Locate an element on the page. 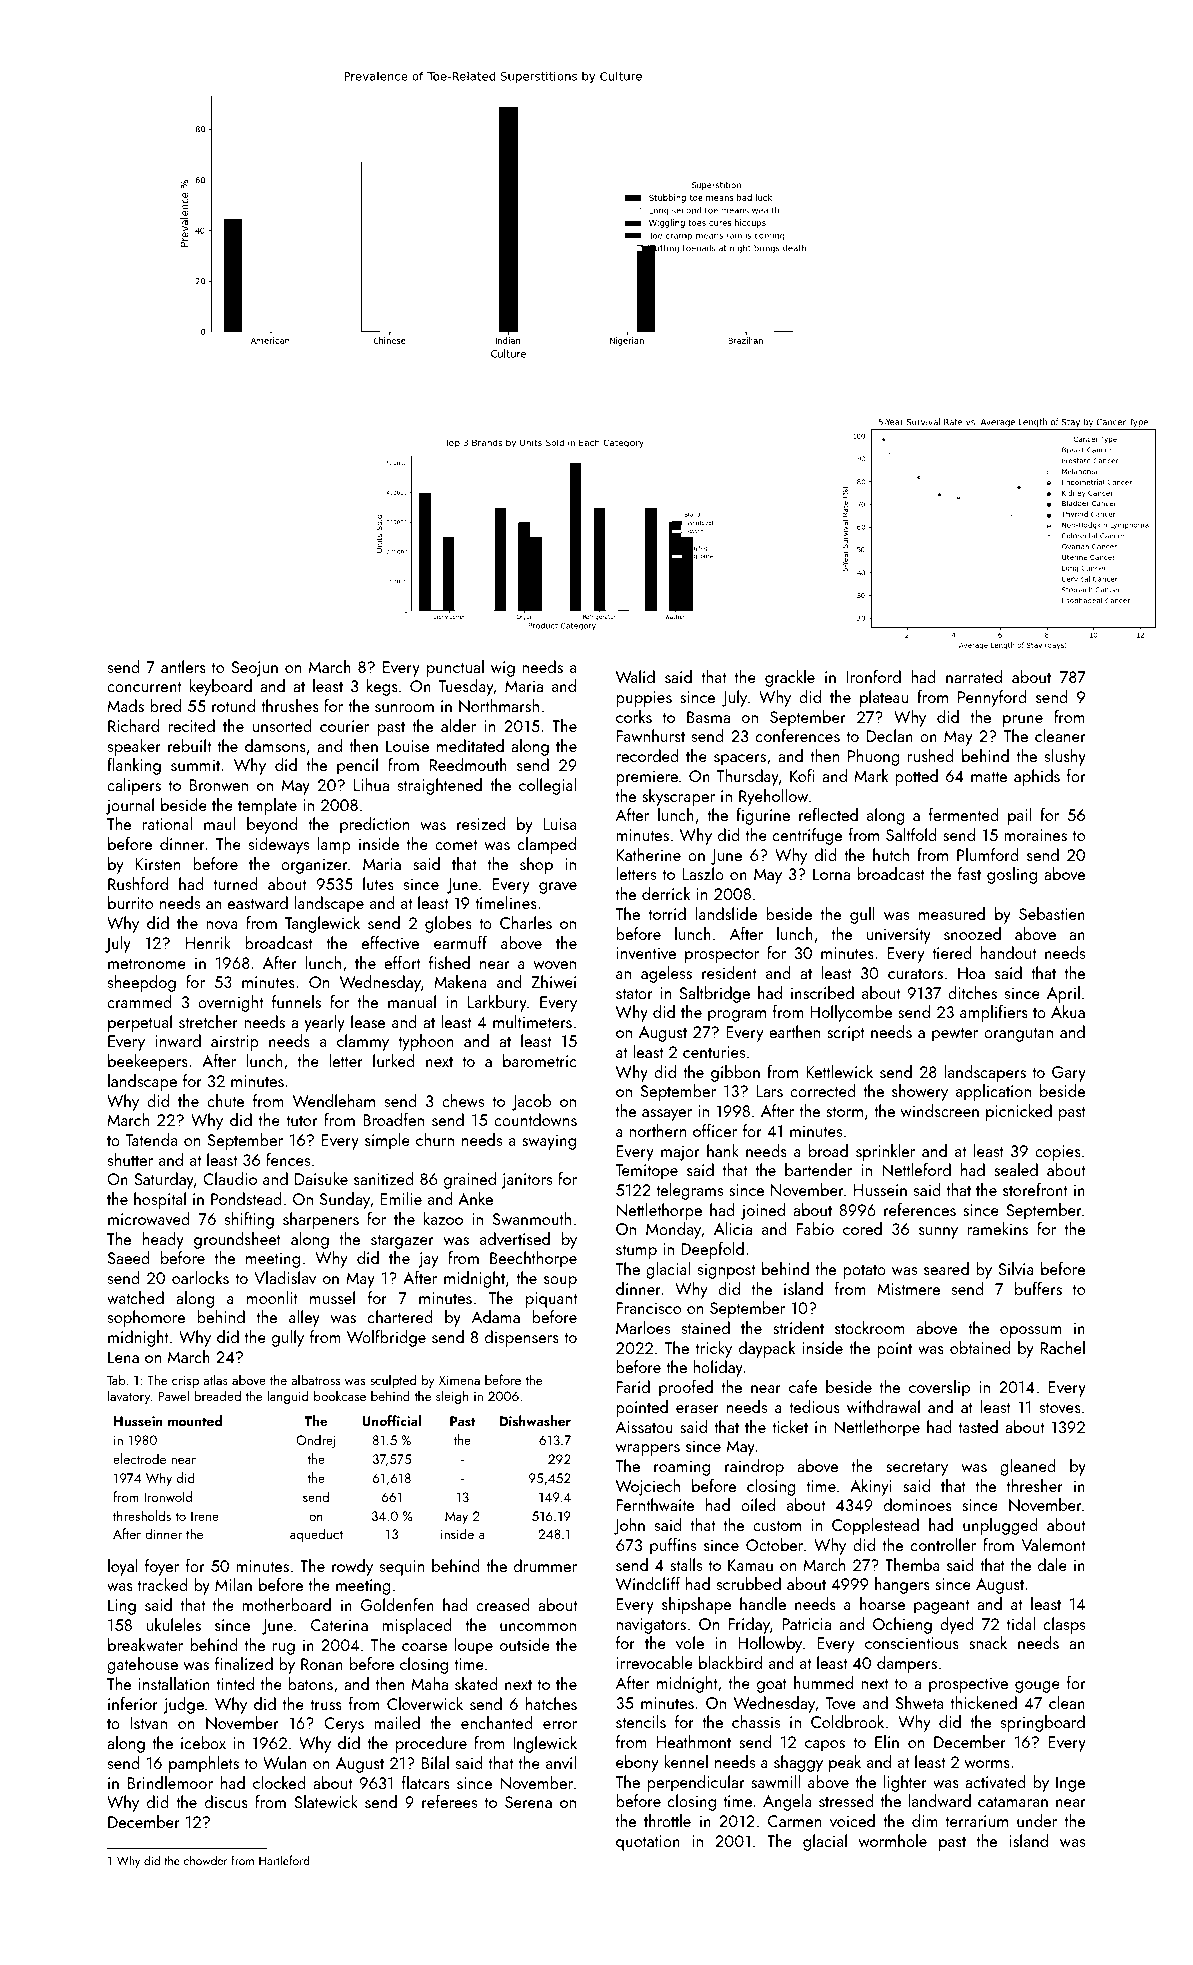 The image size is (1193, 1965). Daisuke is located at coordinates (321, 1178).
